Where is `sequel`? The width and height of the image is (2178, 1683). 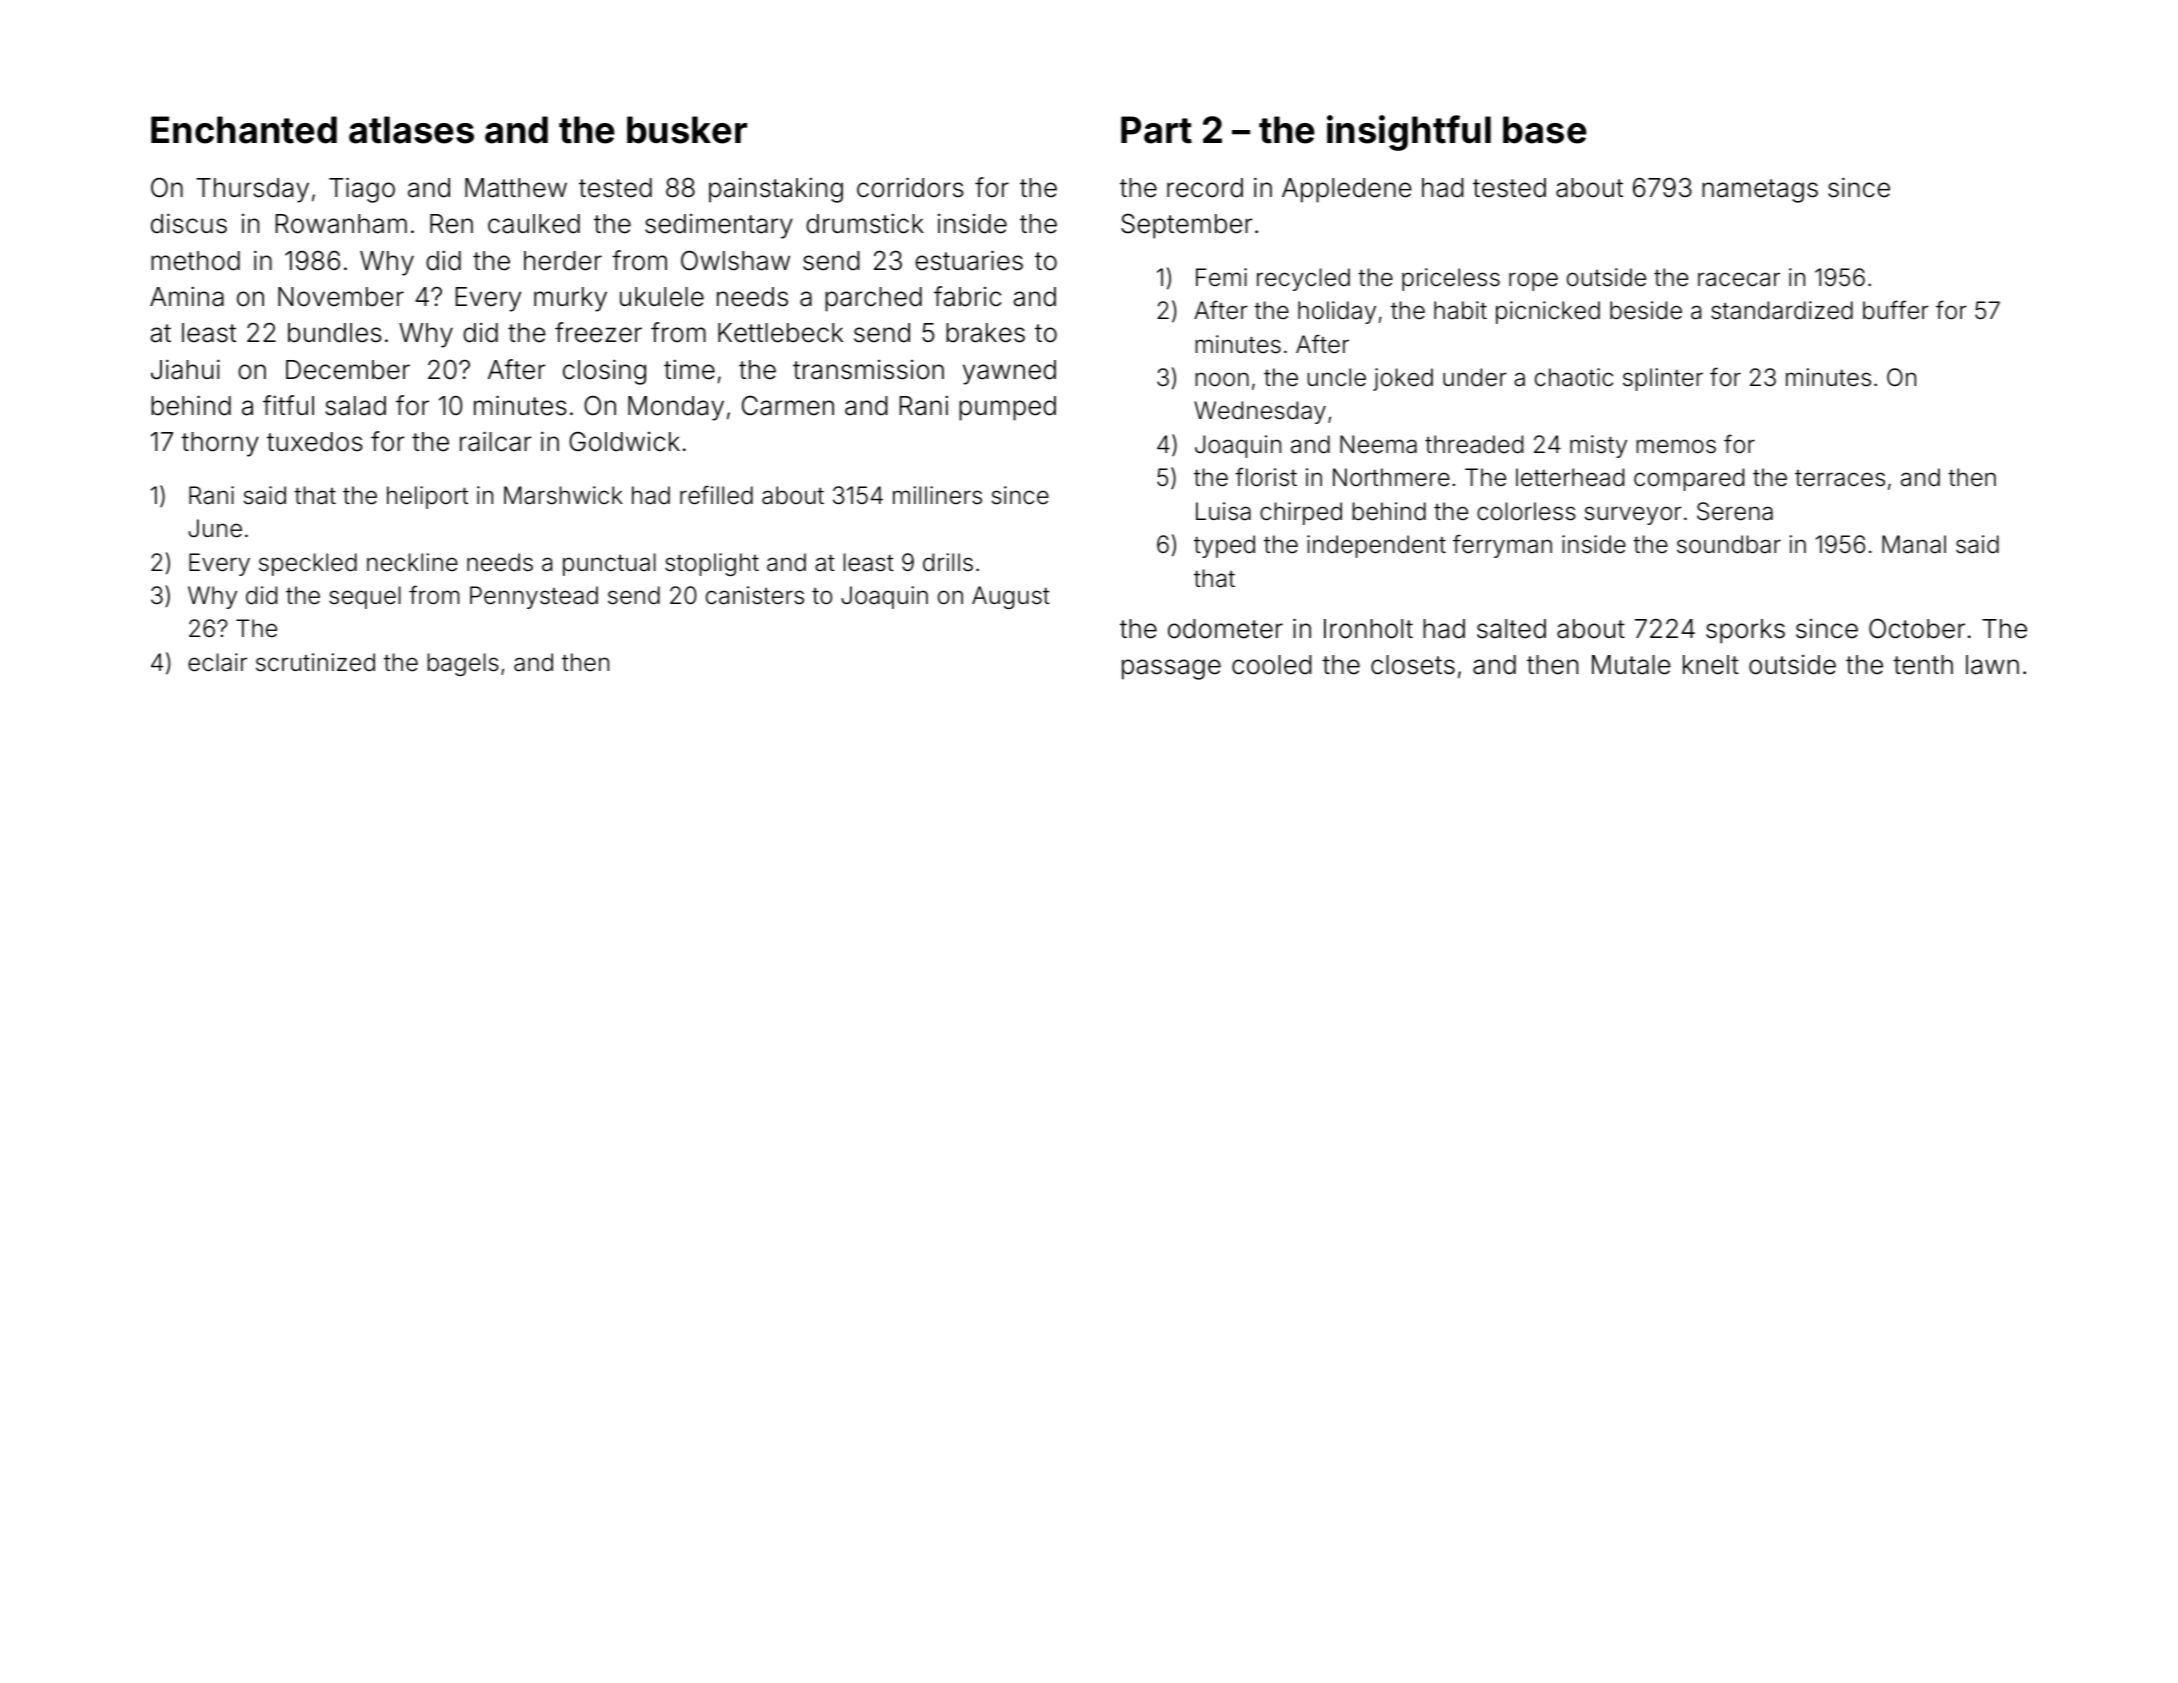 sequel is located at coordinates (365, 597).
